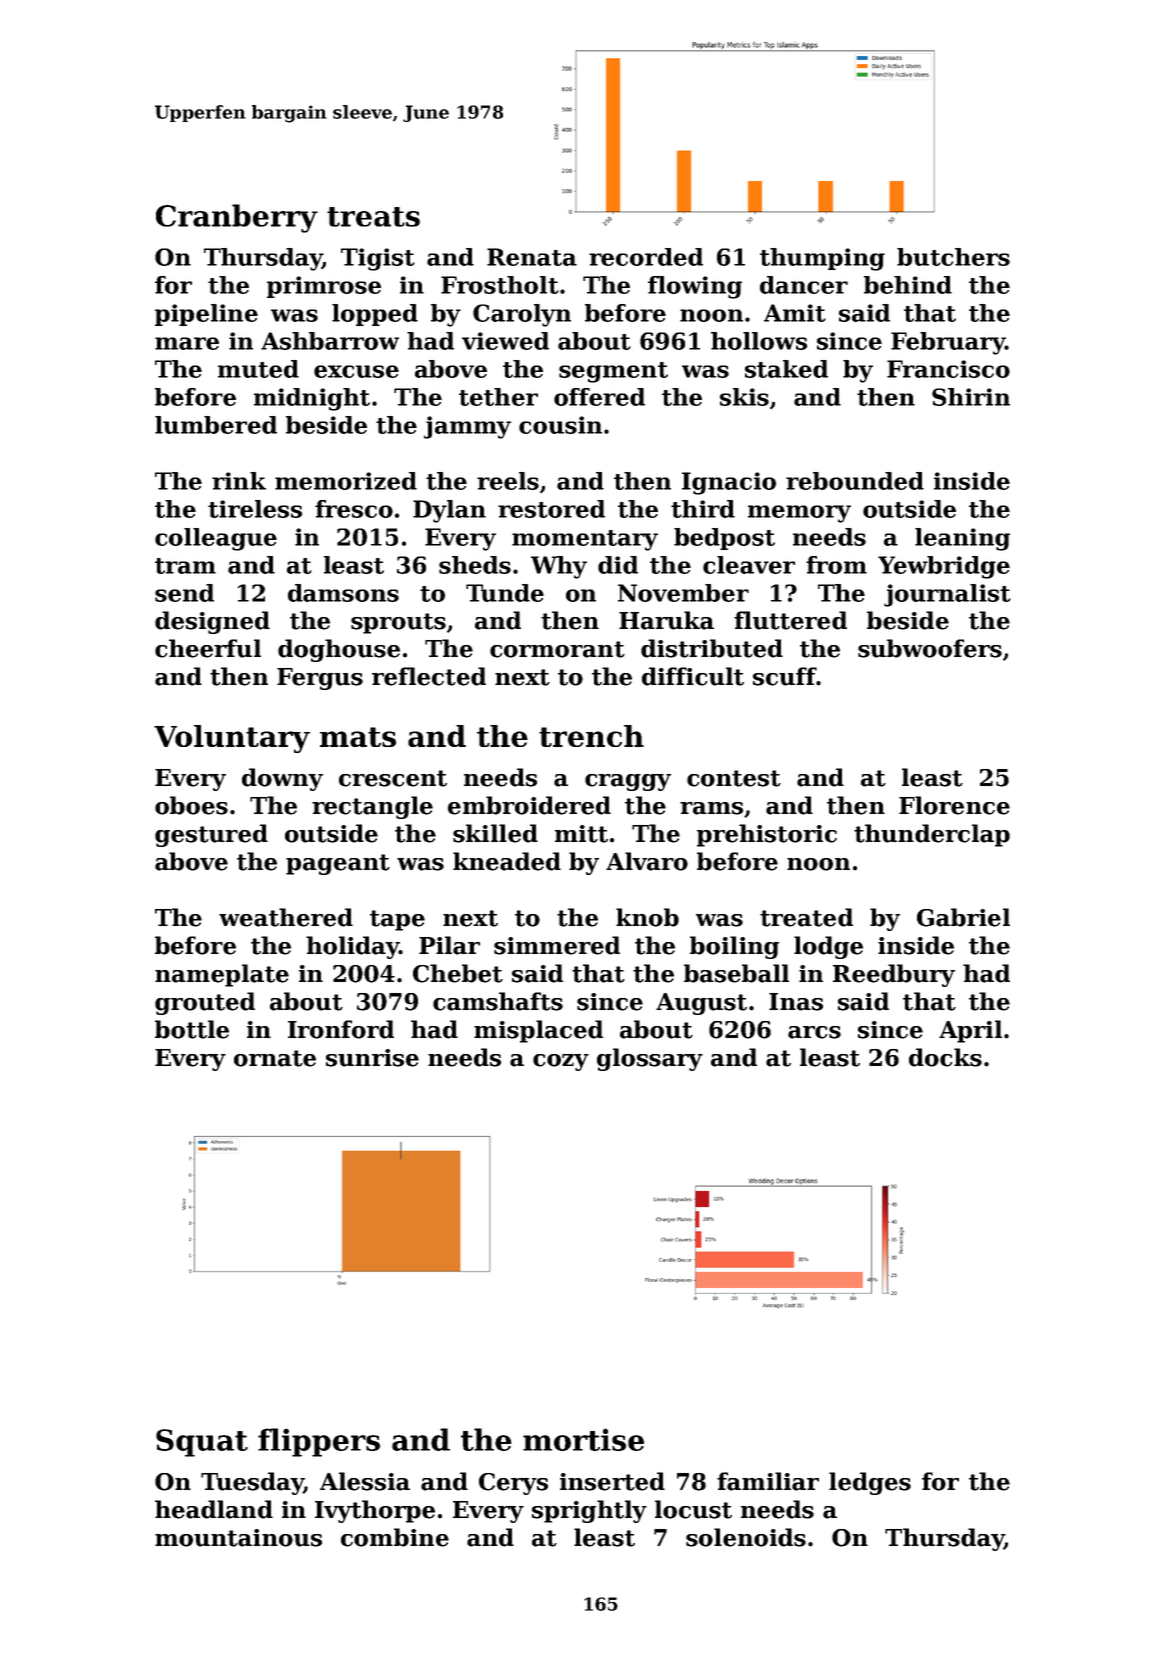 The image size is (1165, 1654). I want to click on tape, so click(397, 920).
